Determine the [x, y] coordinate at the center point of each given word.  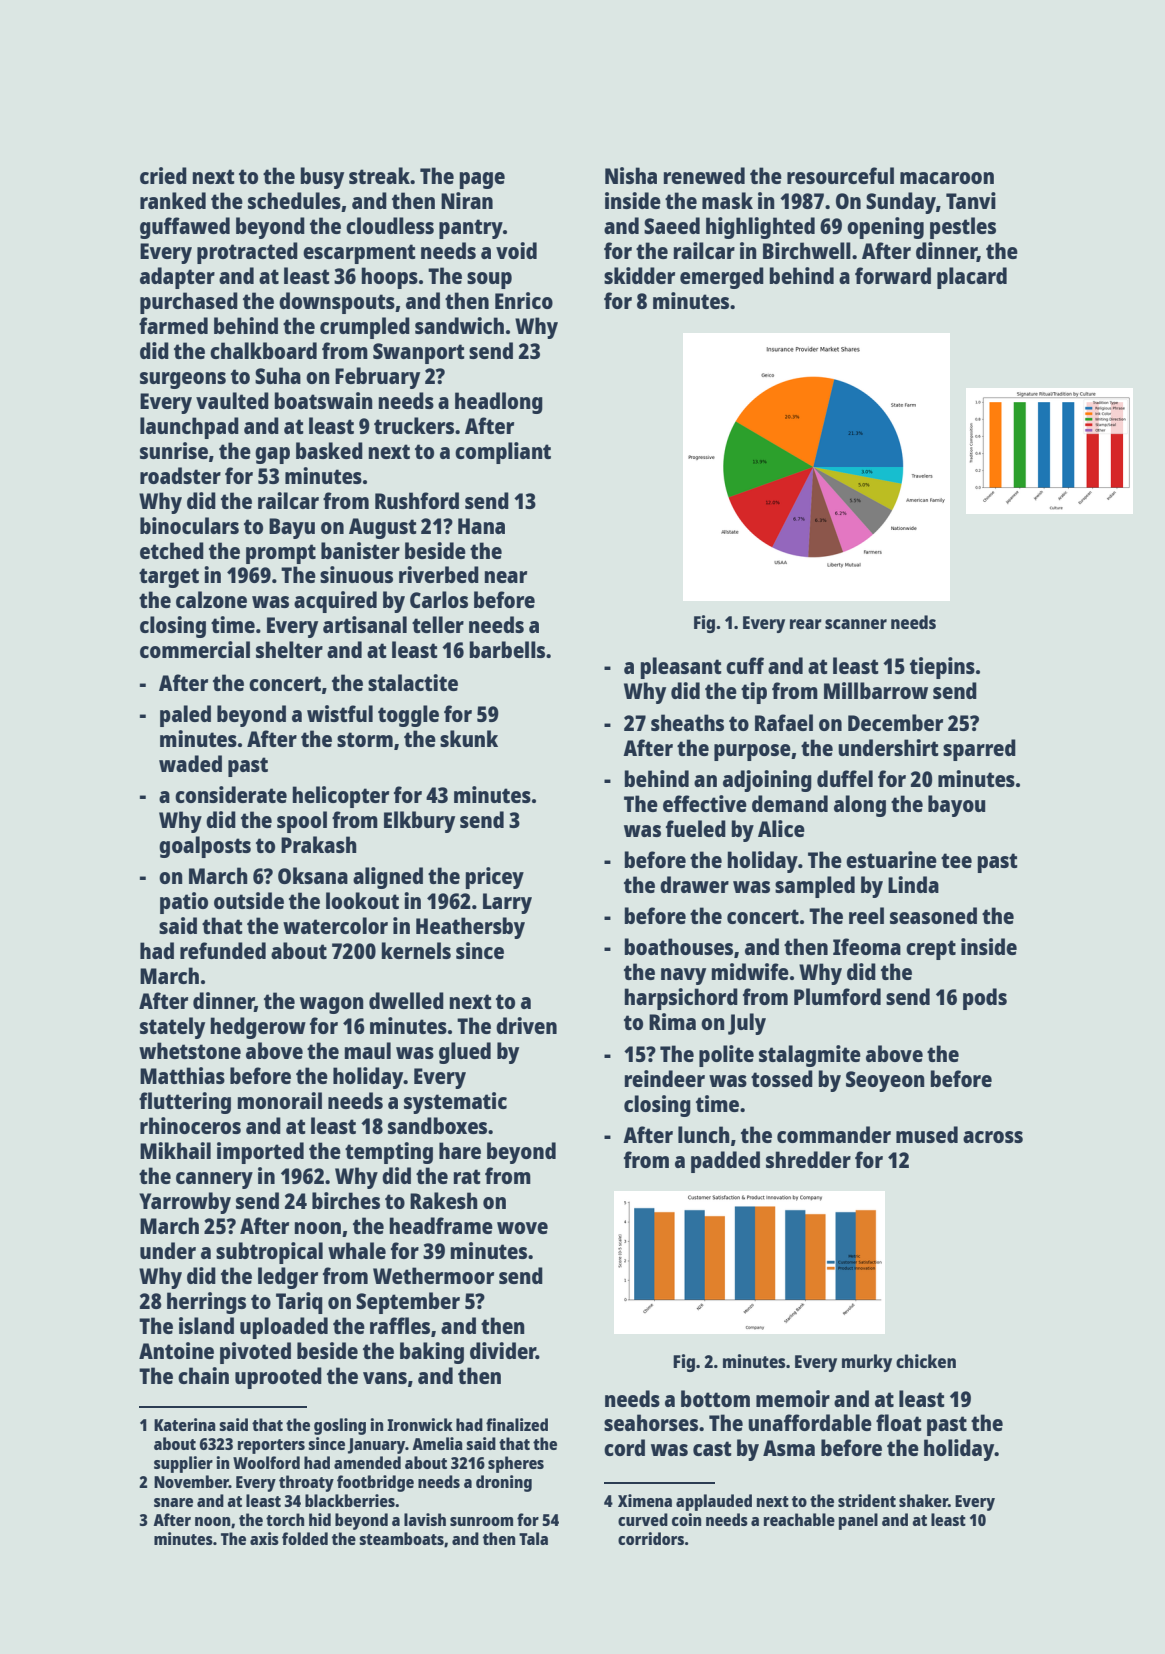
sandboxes [437, 1125]
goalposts [205, 847]
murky [867, 1363]
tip [754, 693]
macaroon [947, 178]
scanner [856, 624]
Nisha [631, 175]
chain [203, 1375]
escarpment [359, 254]
